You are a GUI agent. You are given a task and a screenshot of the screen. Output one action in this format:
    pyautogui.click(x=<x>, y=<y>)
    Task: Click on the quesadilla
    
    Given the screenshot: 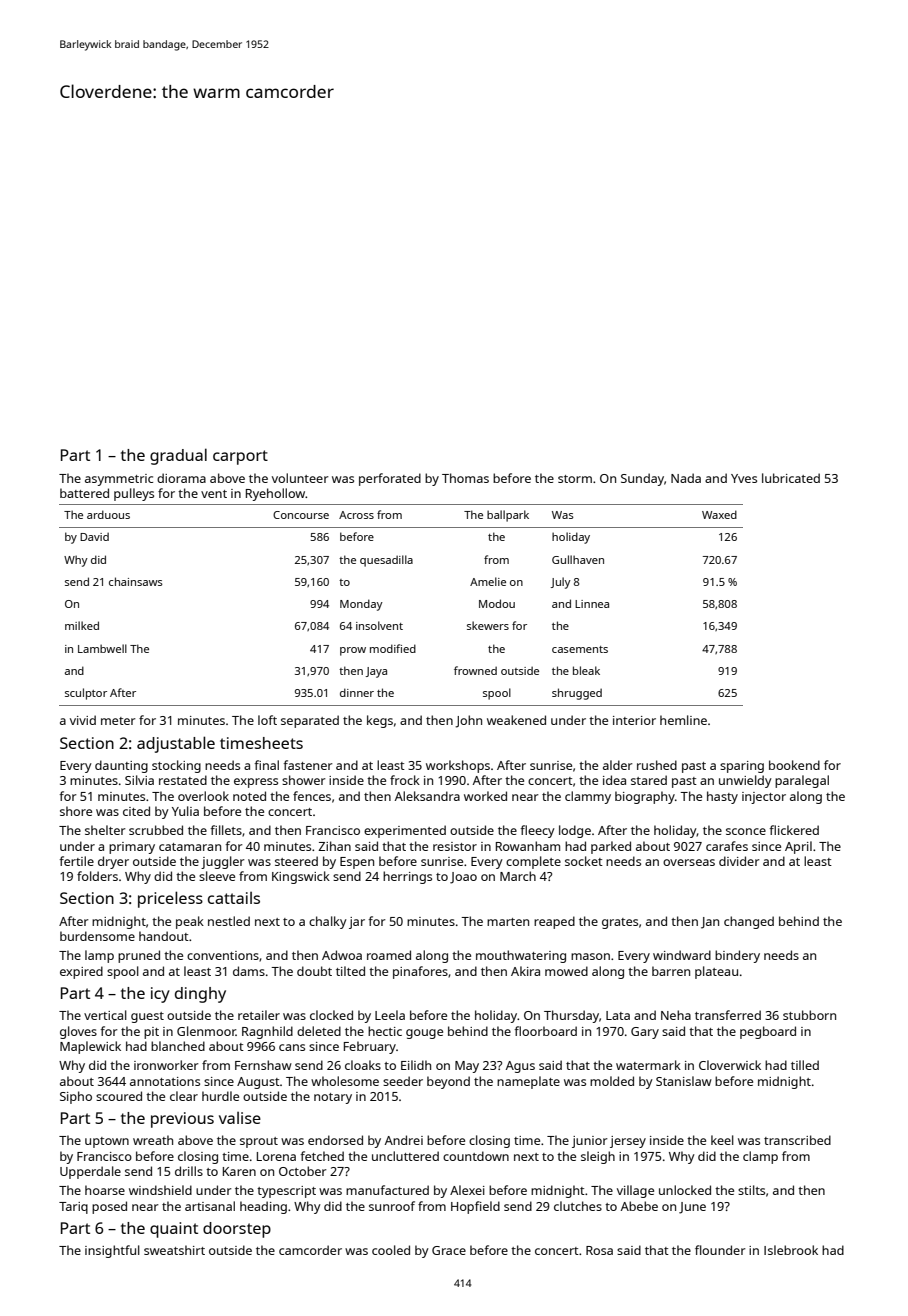 What is the action you would take?
    pyautogui.click(x=386, y=561)
